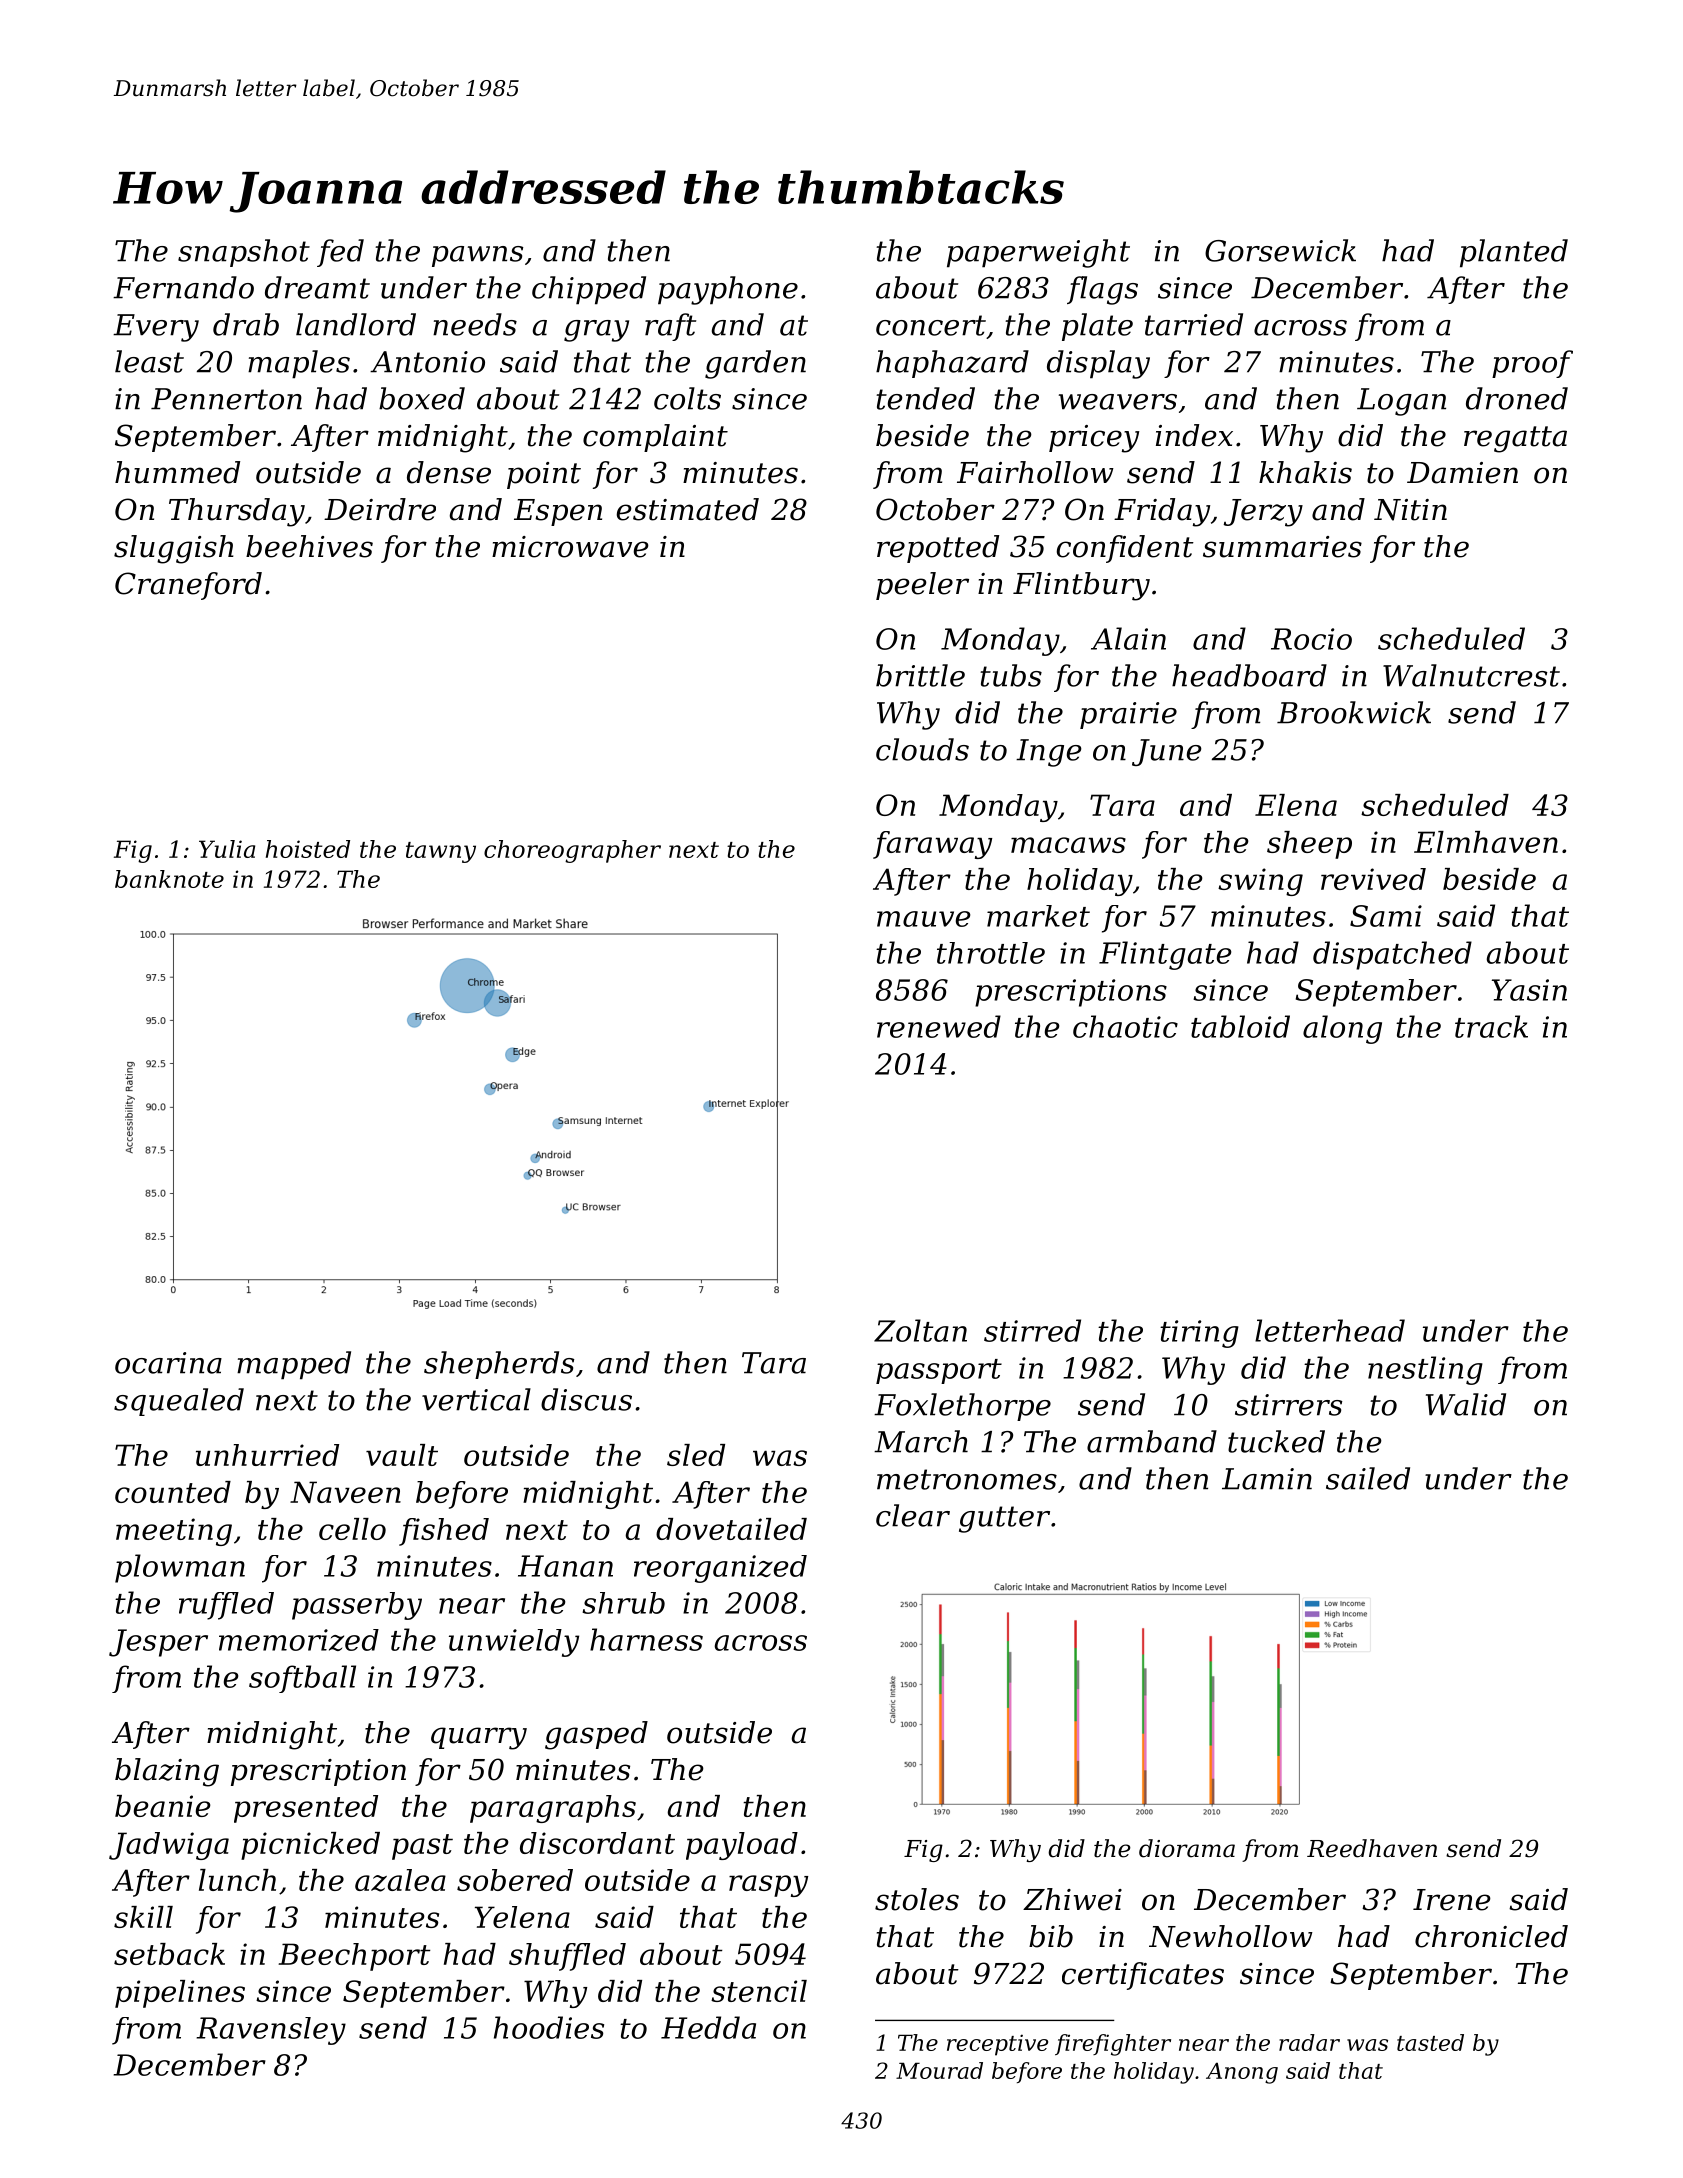 The image size is (1683, 2178). What do you see at coordinates (1242, 2073) in the screenshot?
I see `Anong` at bounding box center [1242, 2073].
